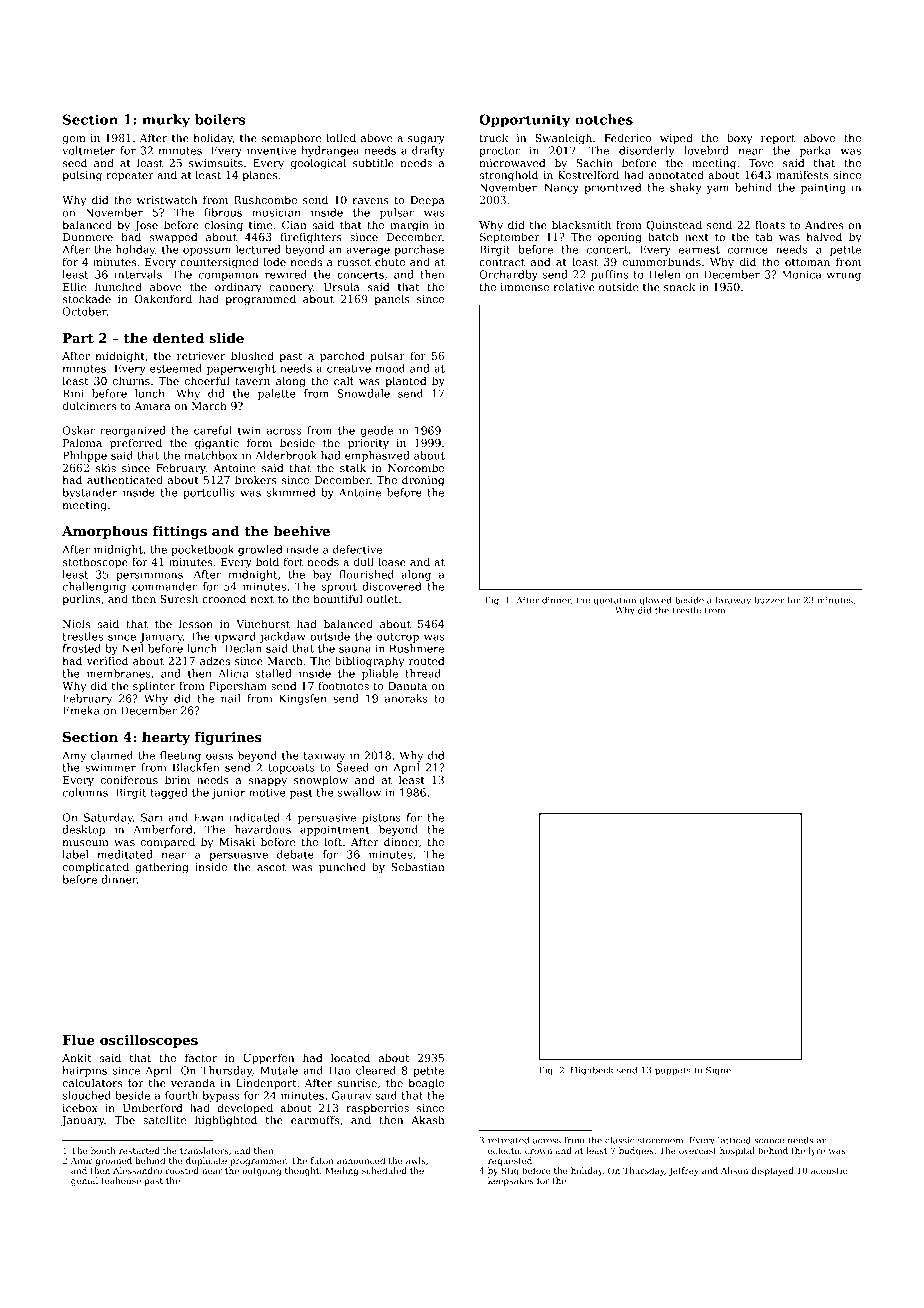 The width and height of the screenshot is (924, 1308). What do you see at coordinates (333, 841) in the screenshot?
I see `loft` at bounding box center [333, 841].
